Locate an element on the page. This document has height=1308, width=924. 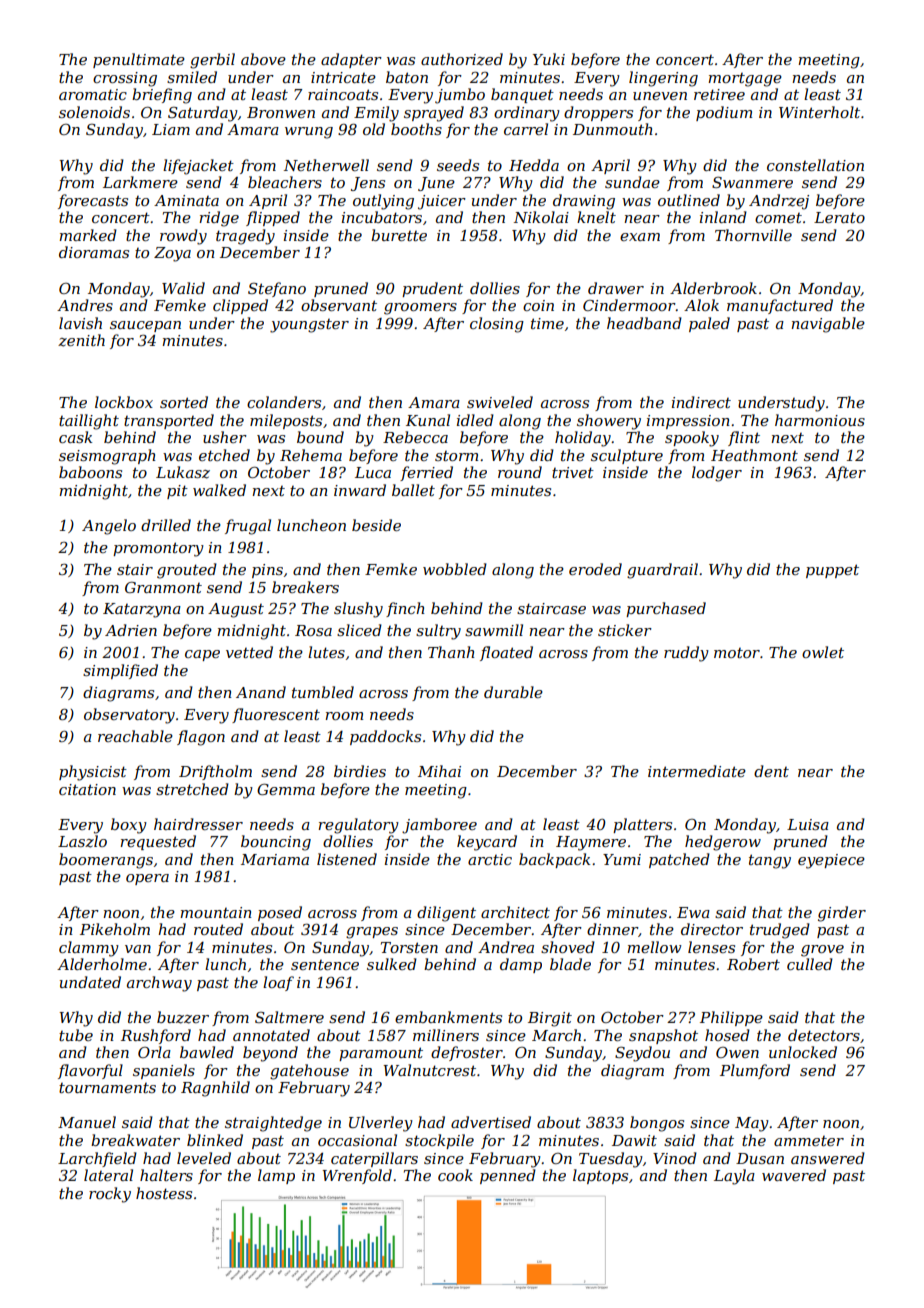
mountain is located at coordinates (216, 912).
